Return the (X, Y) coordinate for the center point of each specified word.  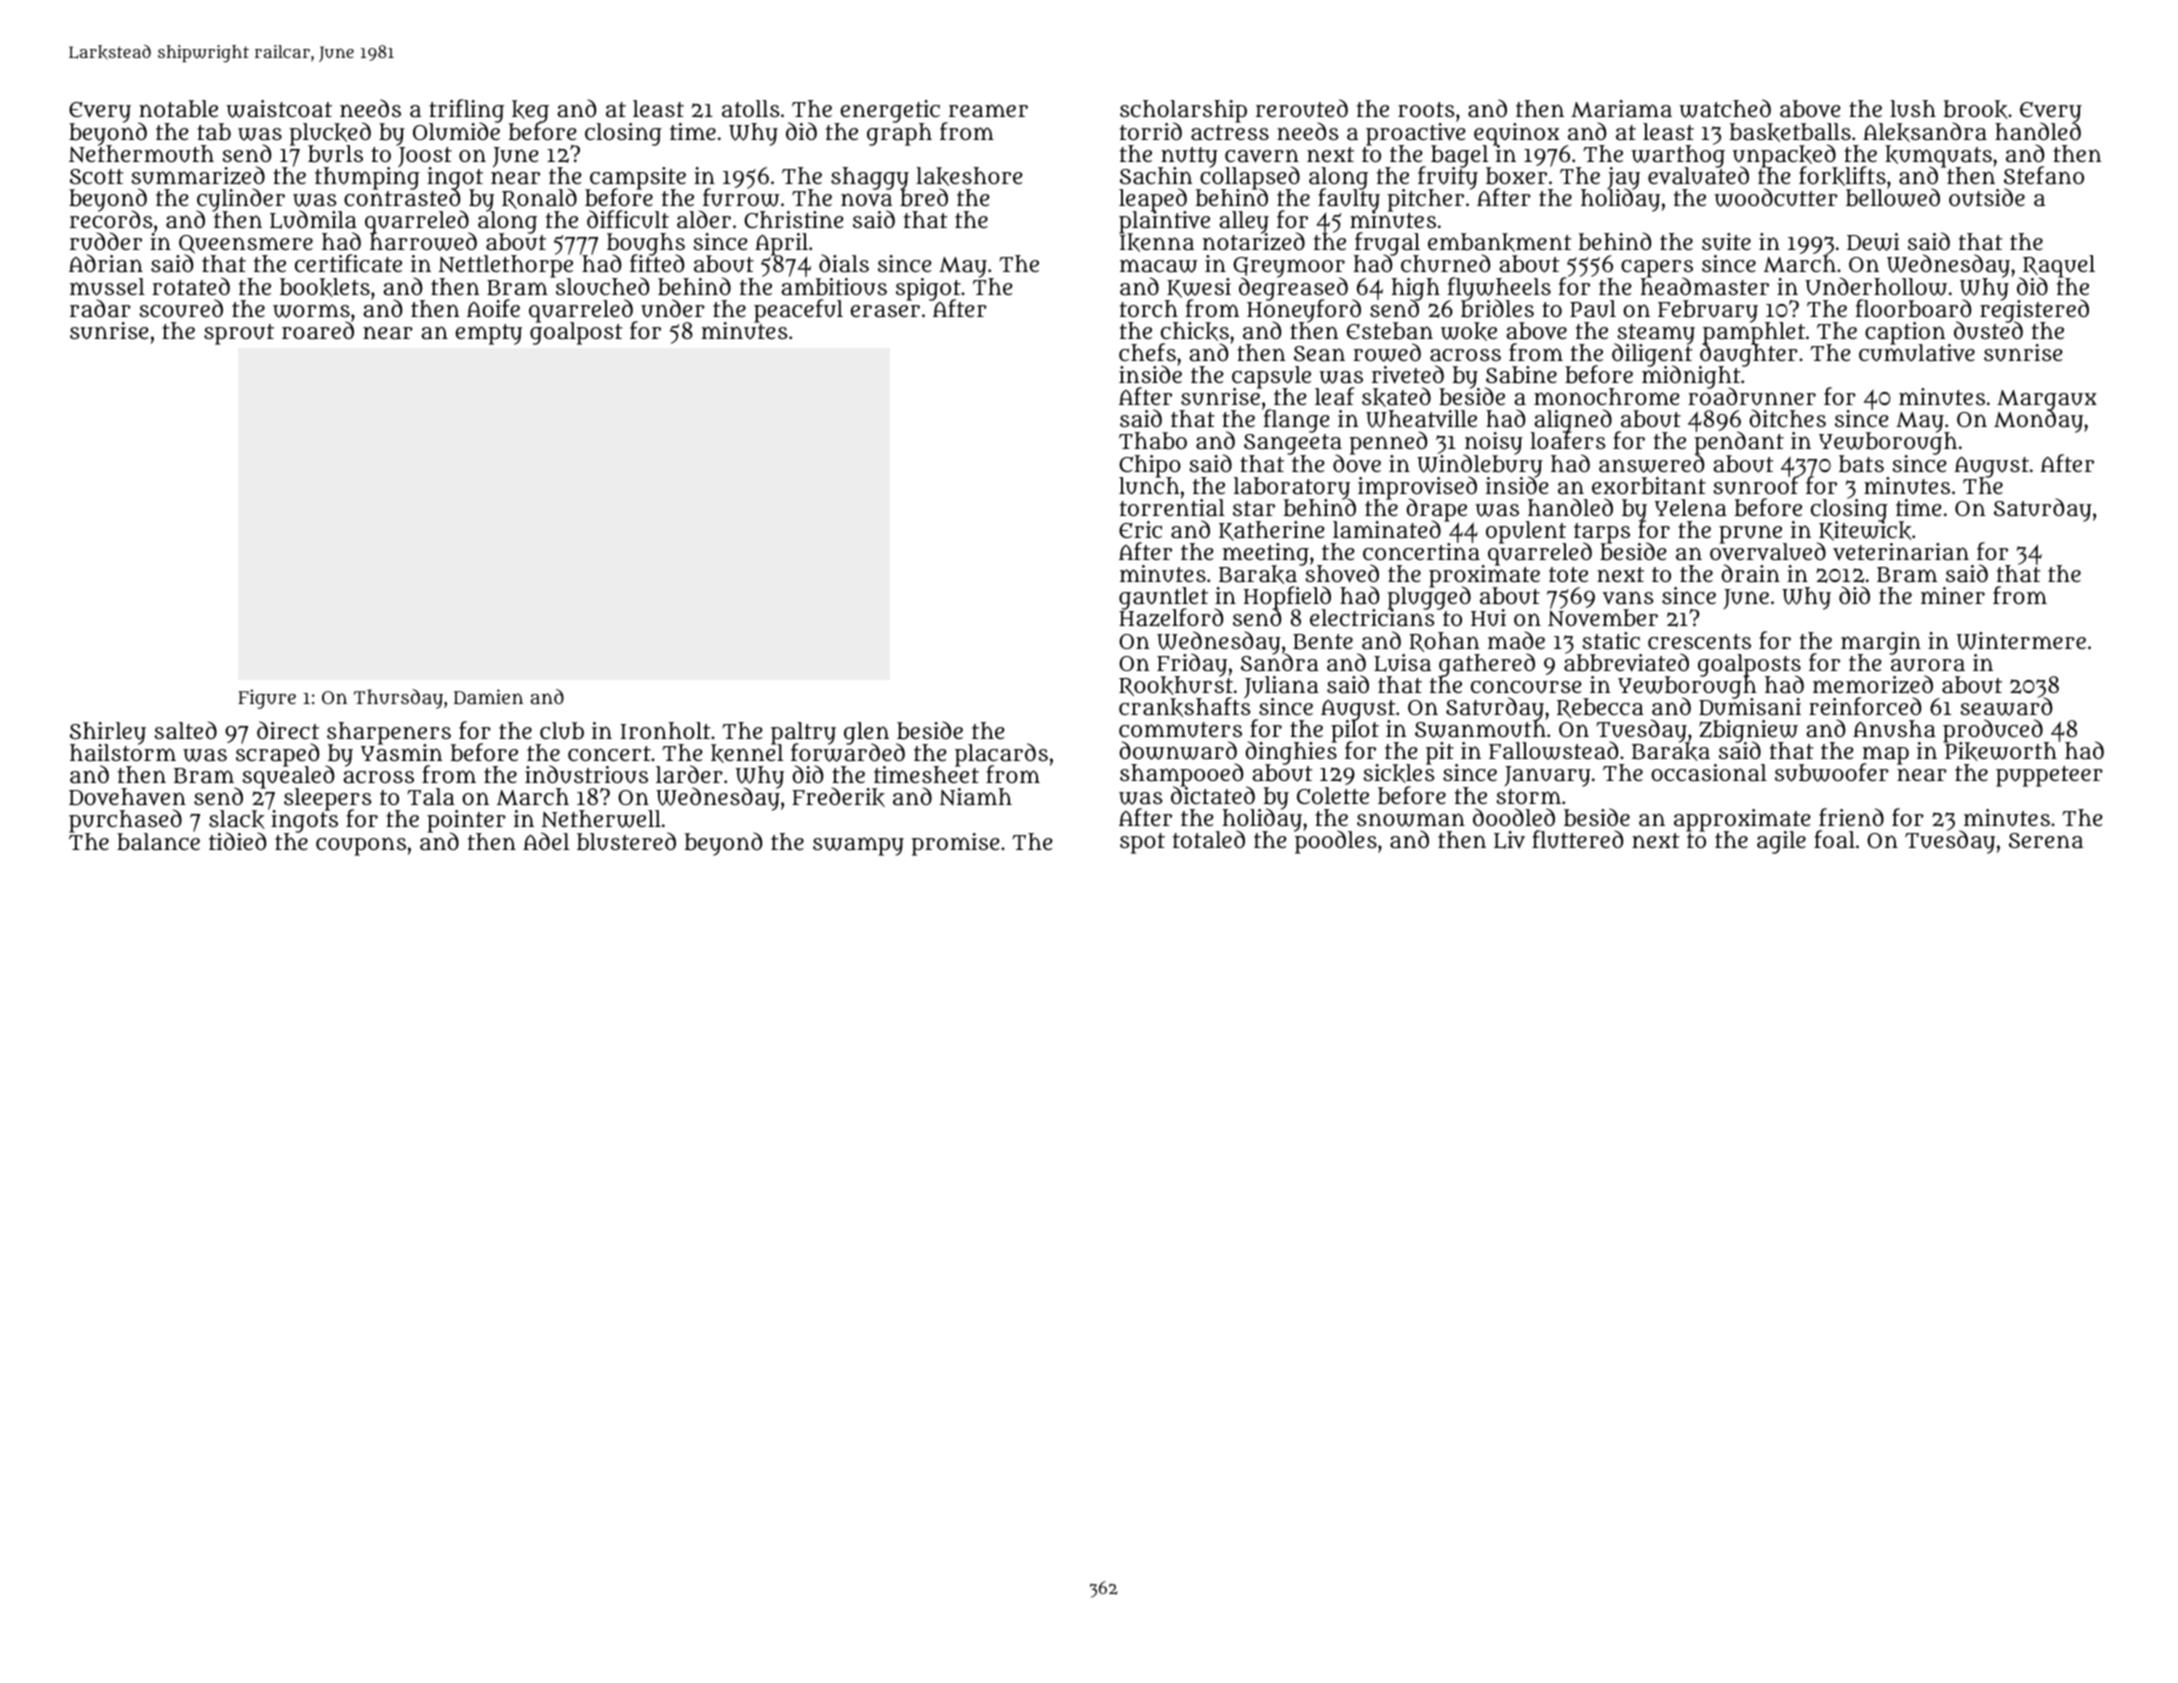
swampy (858, 846)
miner (1953, 595)
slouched (602, 287)
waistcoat (279, 109)
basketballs (1790, 132)
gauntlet (1163, 598)
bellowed (1893, 198)
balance (158, 842)
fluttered (1577, 839)
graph (899, 134)
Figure (267, 699)
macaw (1159, 266)
